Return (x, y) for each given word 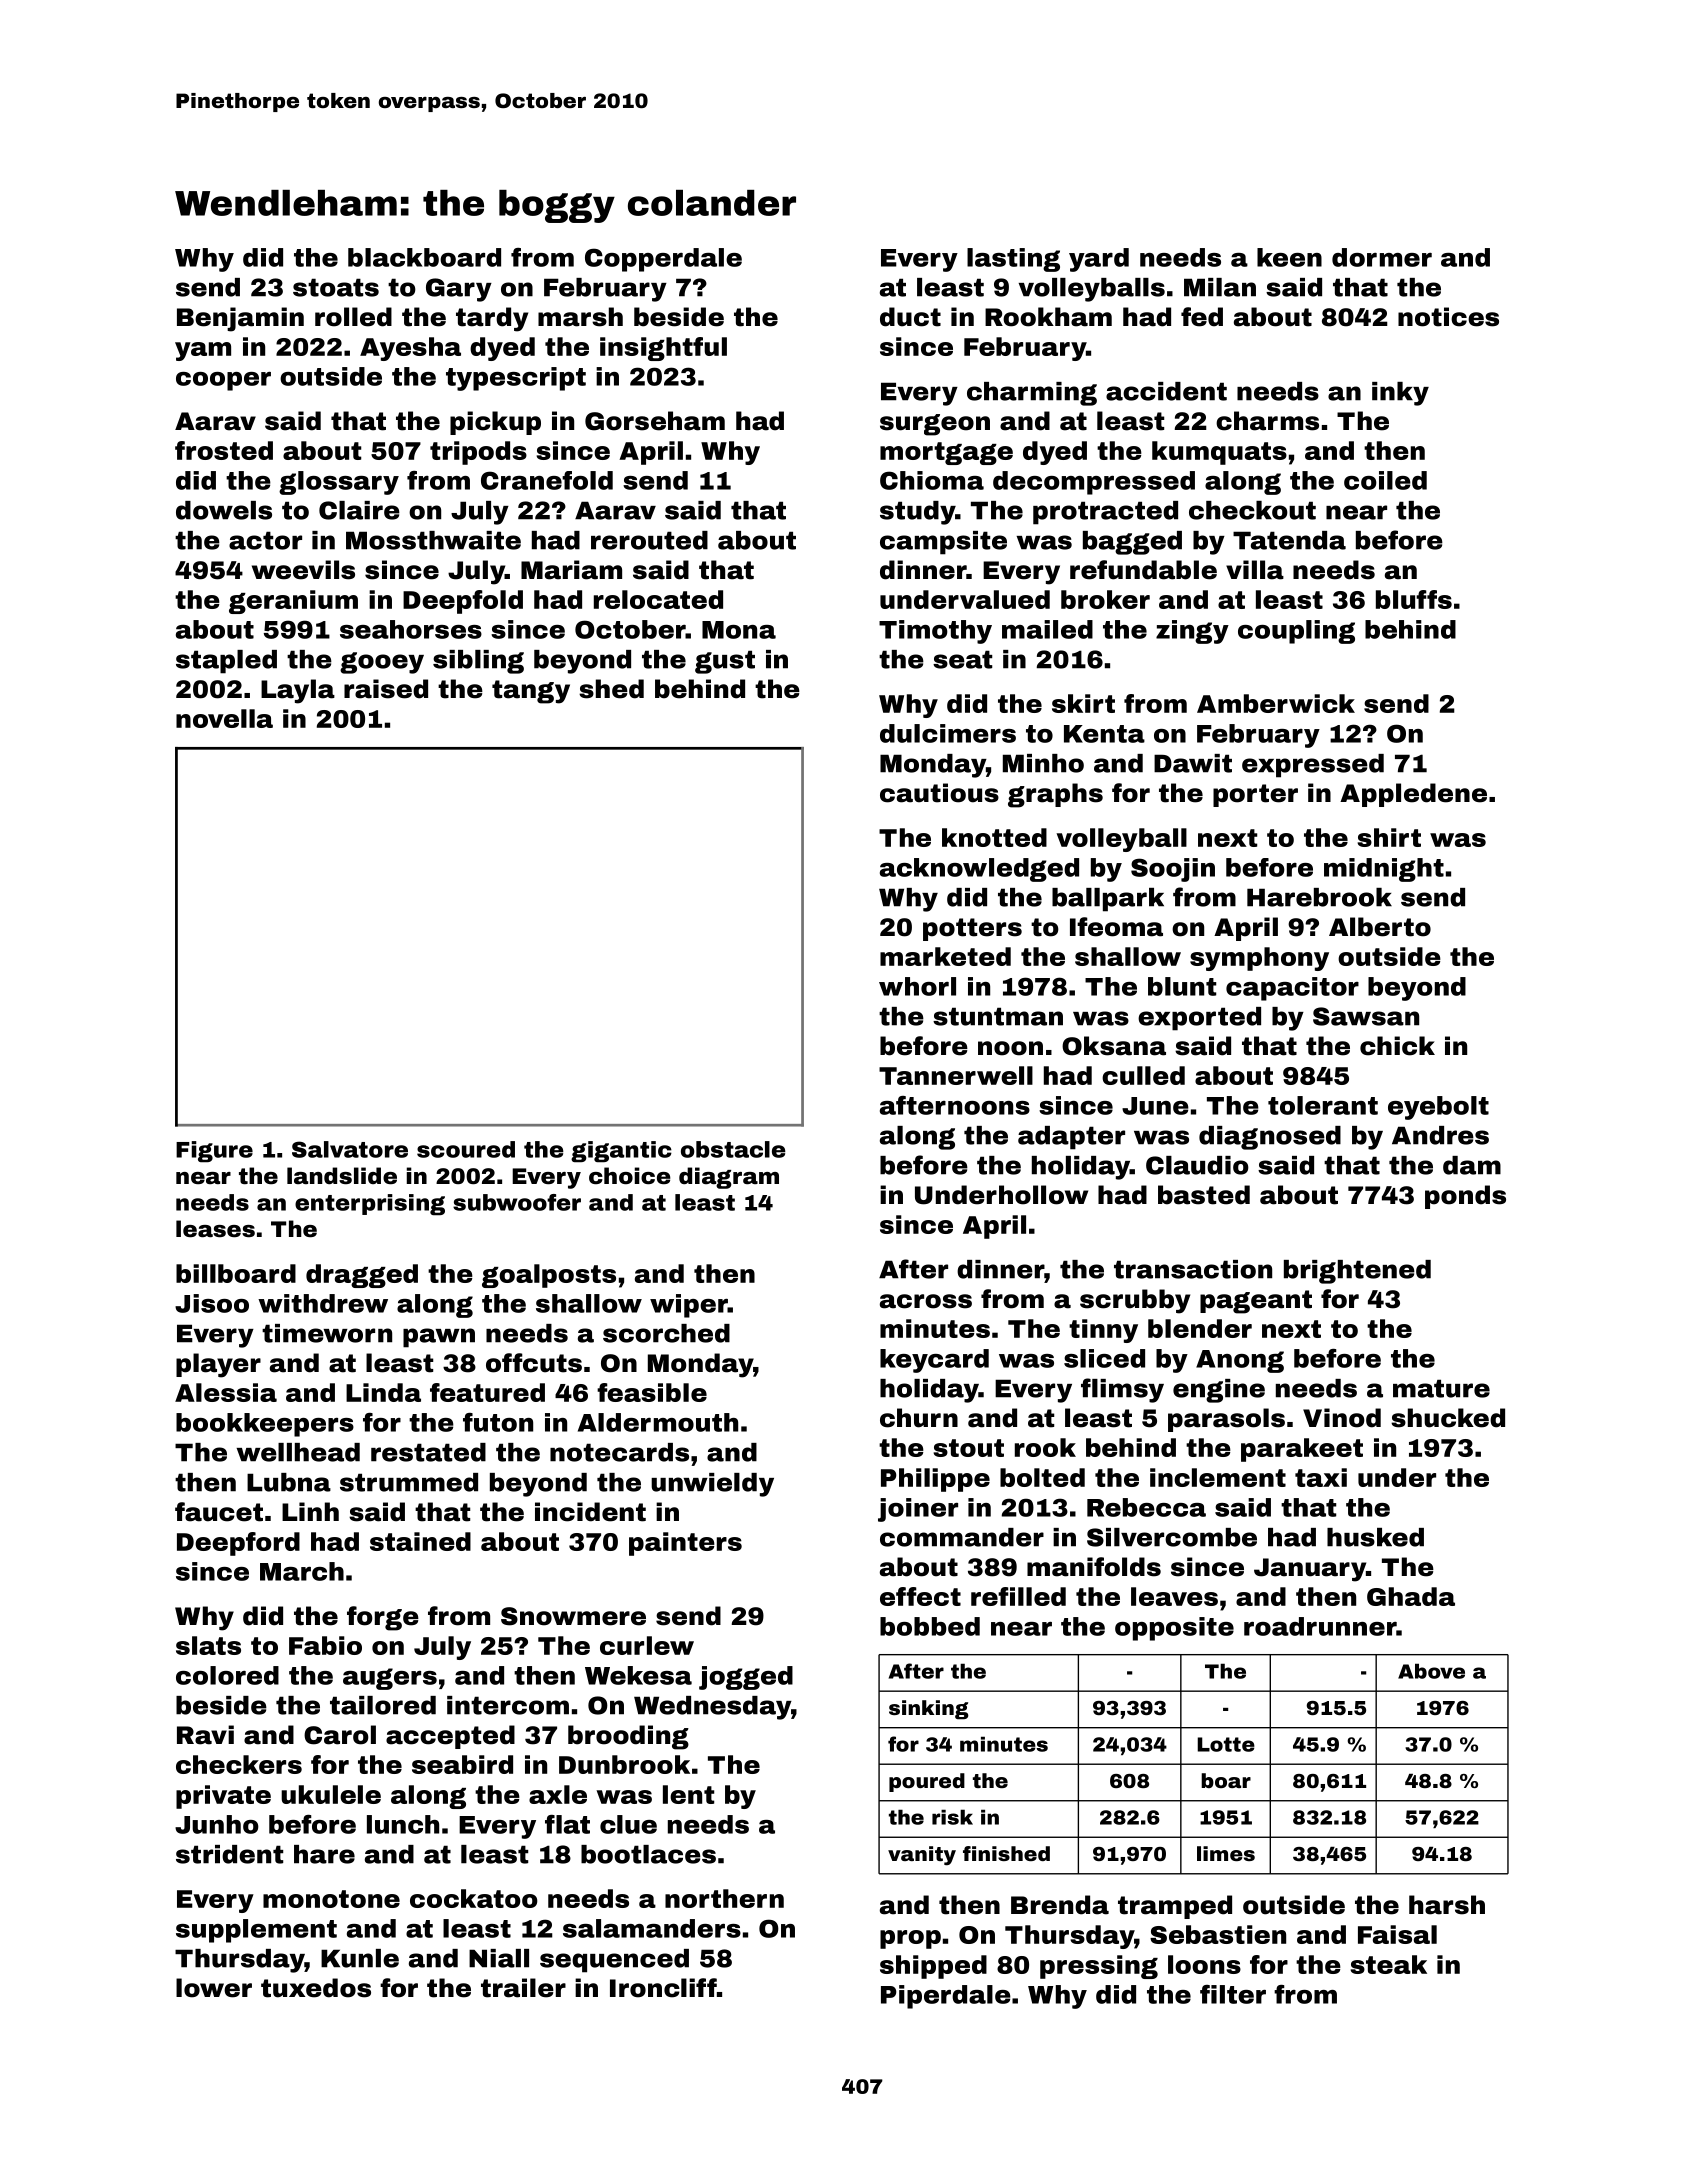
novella (224, 718)
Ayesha (410, 349)
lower (214, 1988)
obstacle (733, 1149)
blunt (1182, 986)
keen (1289, 257)
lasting (1013, 260)
